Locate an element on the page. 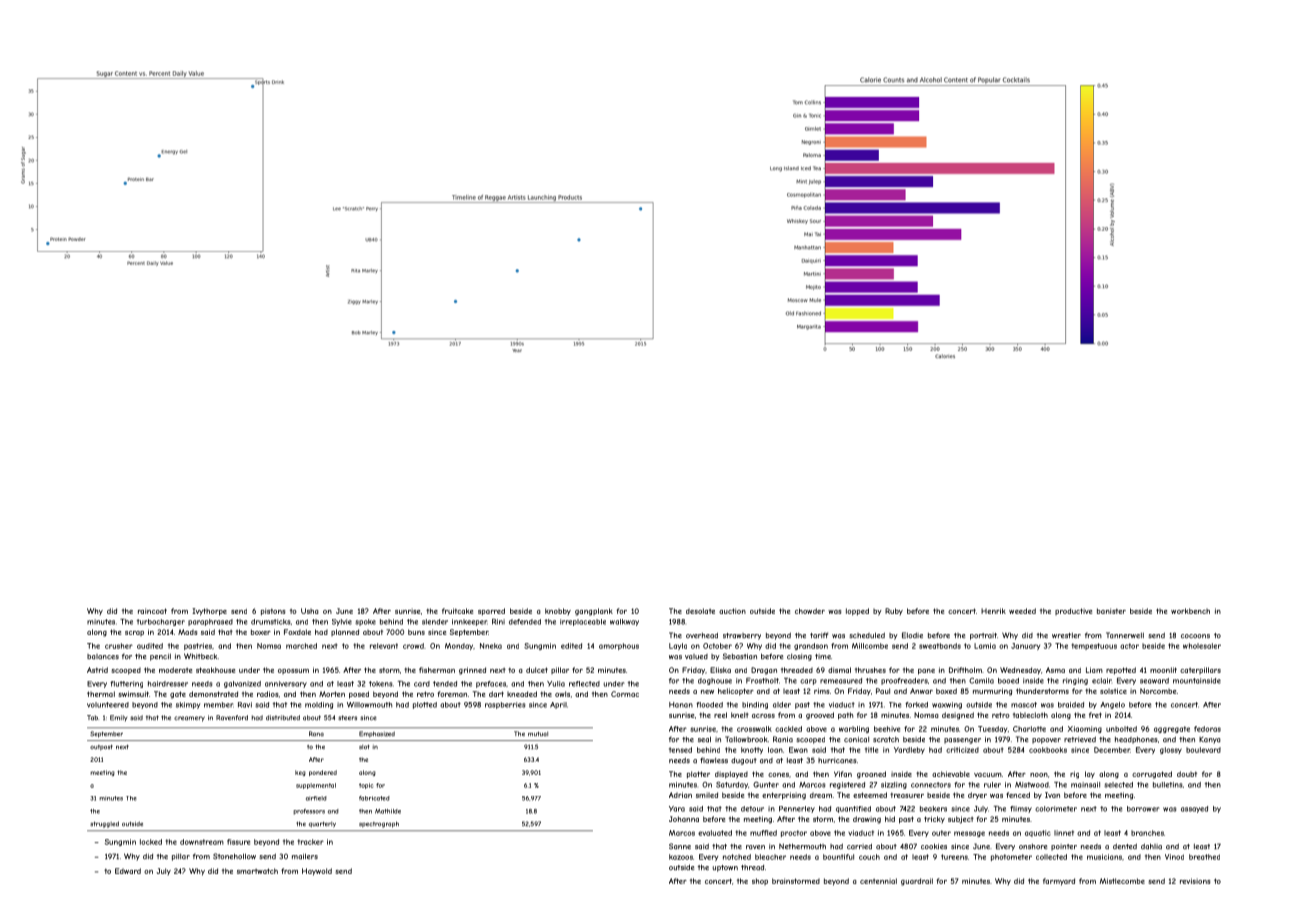 The height and width of the document is (924, 1308). treasurer is located at coordinates (907, 795).
